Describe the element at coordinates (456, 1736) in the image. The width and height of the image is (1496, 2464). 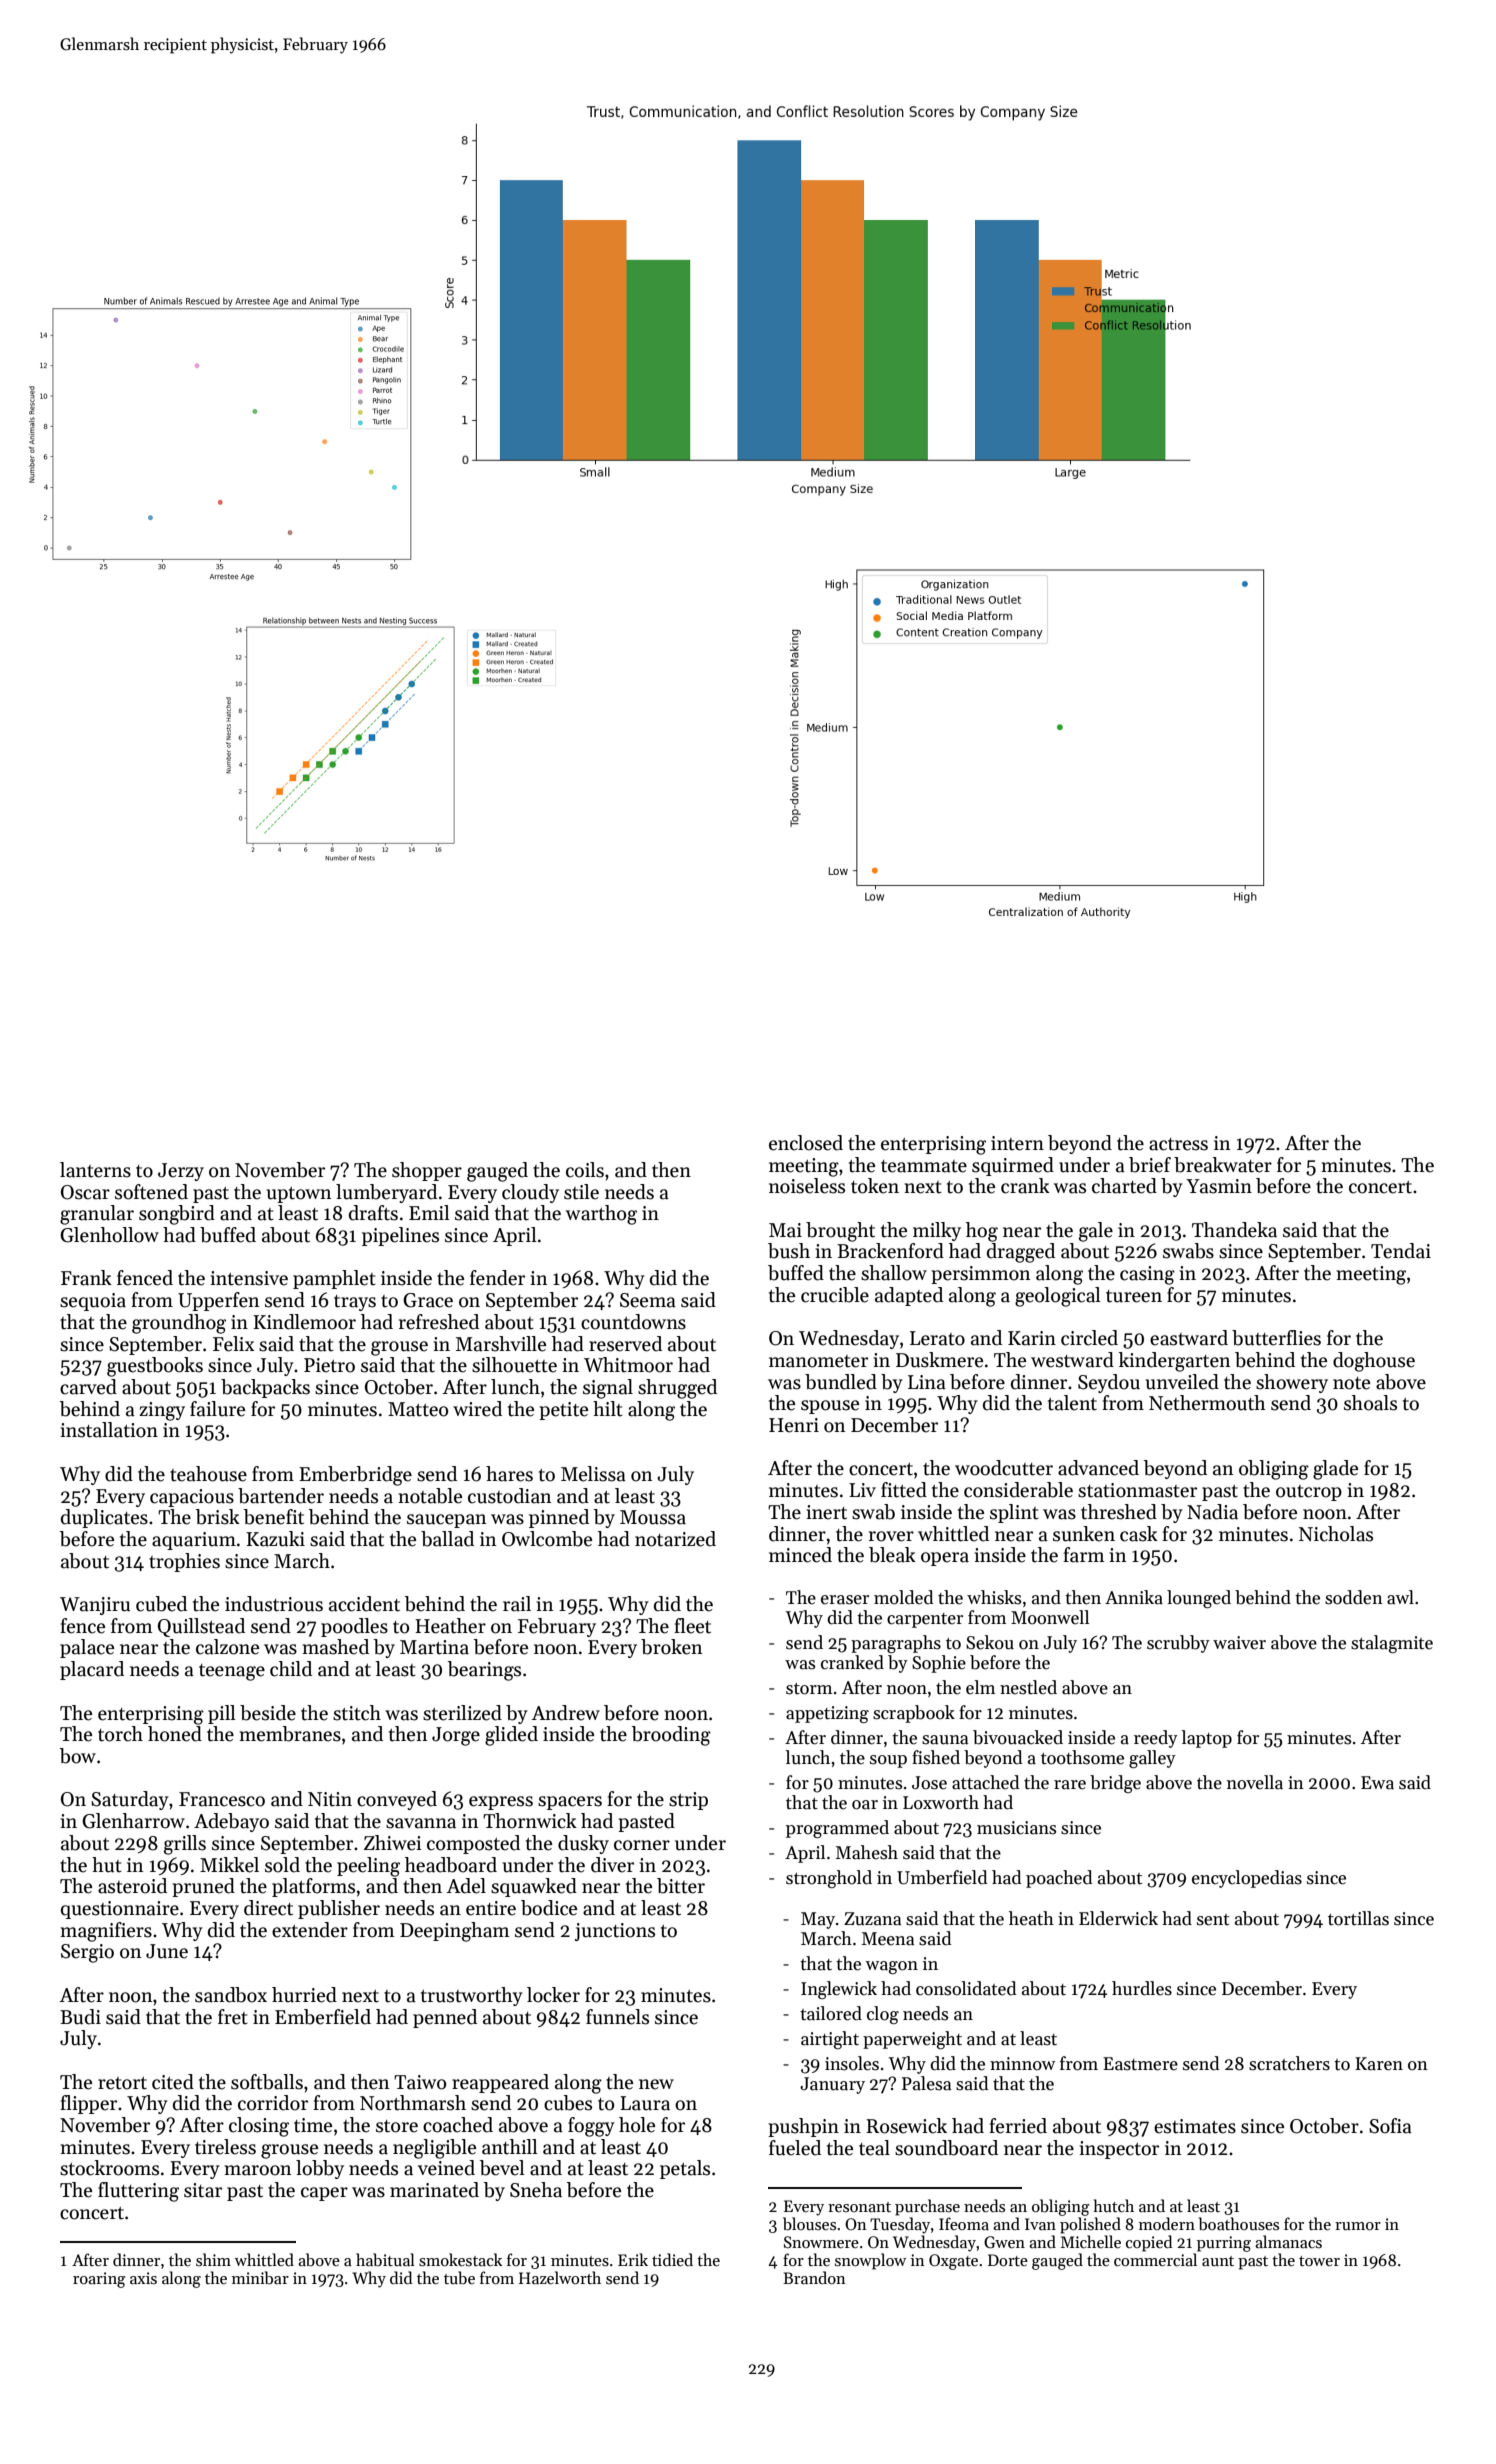
I see `Jorge` at that location.
